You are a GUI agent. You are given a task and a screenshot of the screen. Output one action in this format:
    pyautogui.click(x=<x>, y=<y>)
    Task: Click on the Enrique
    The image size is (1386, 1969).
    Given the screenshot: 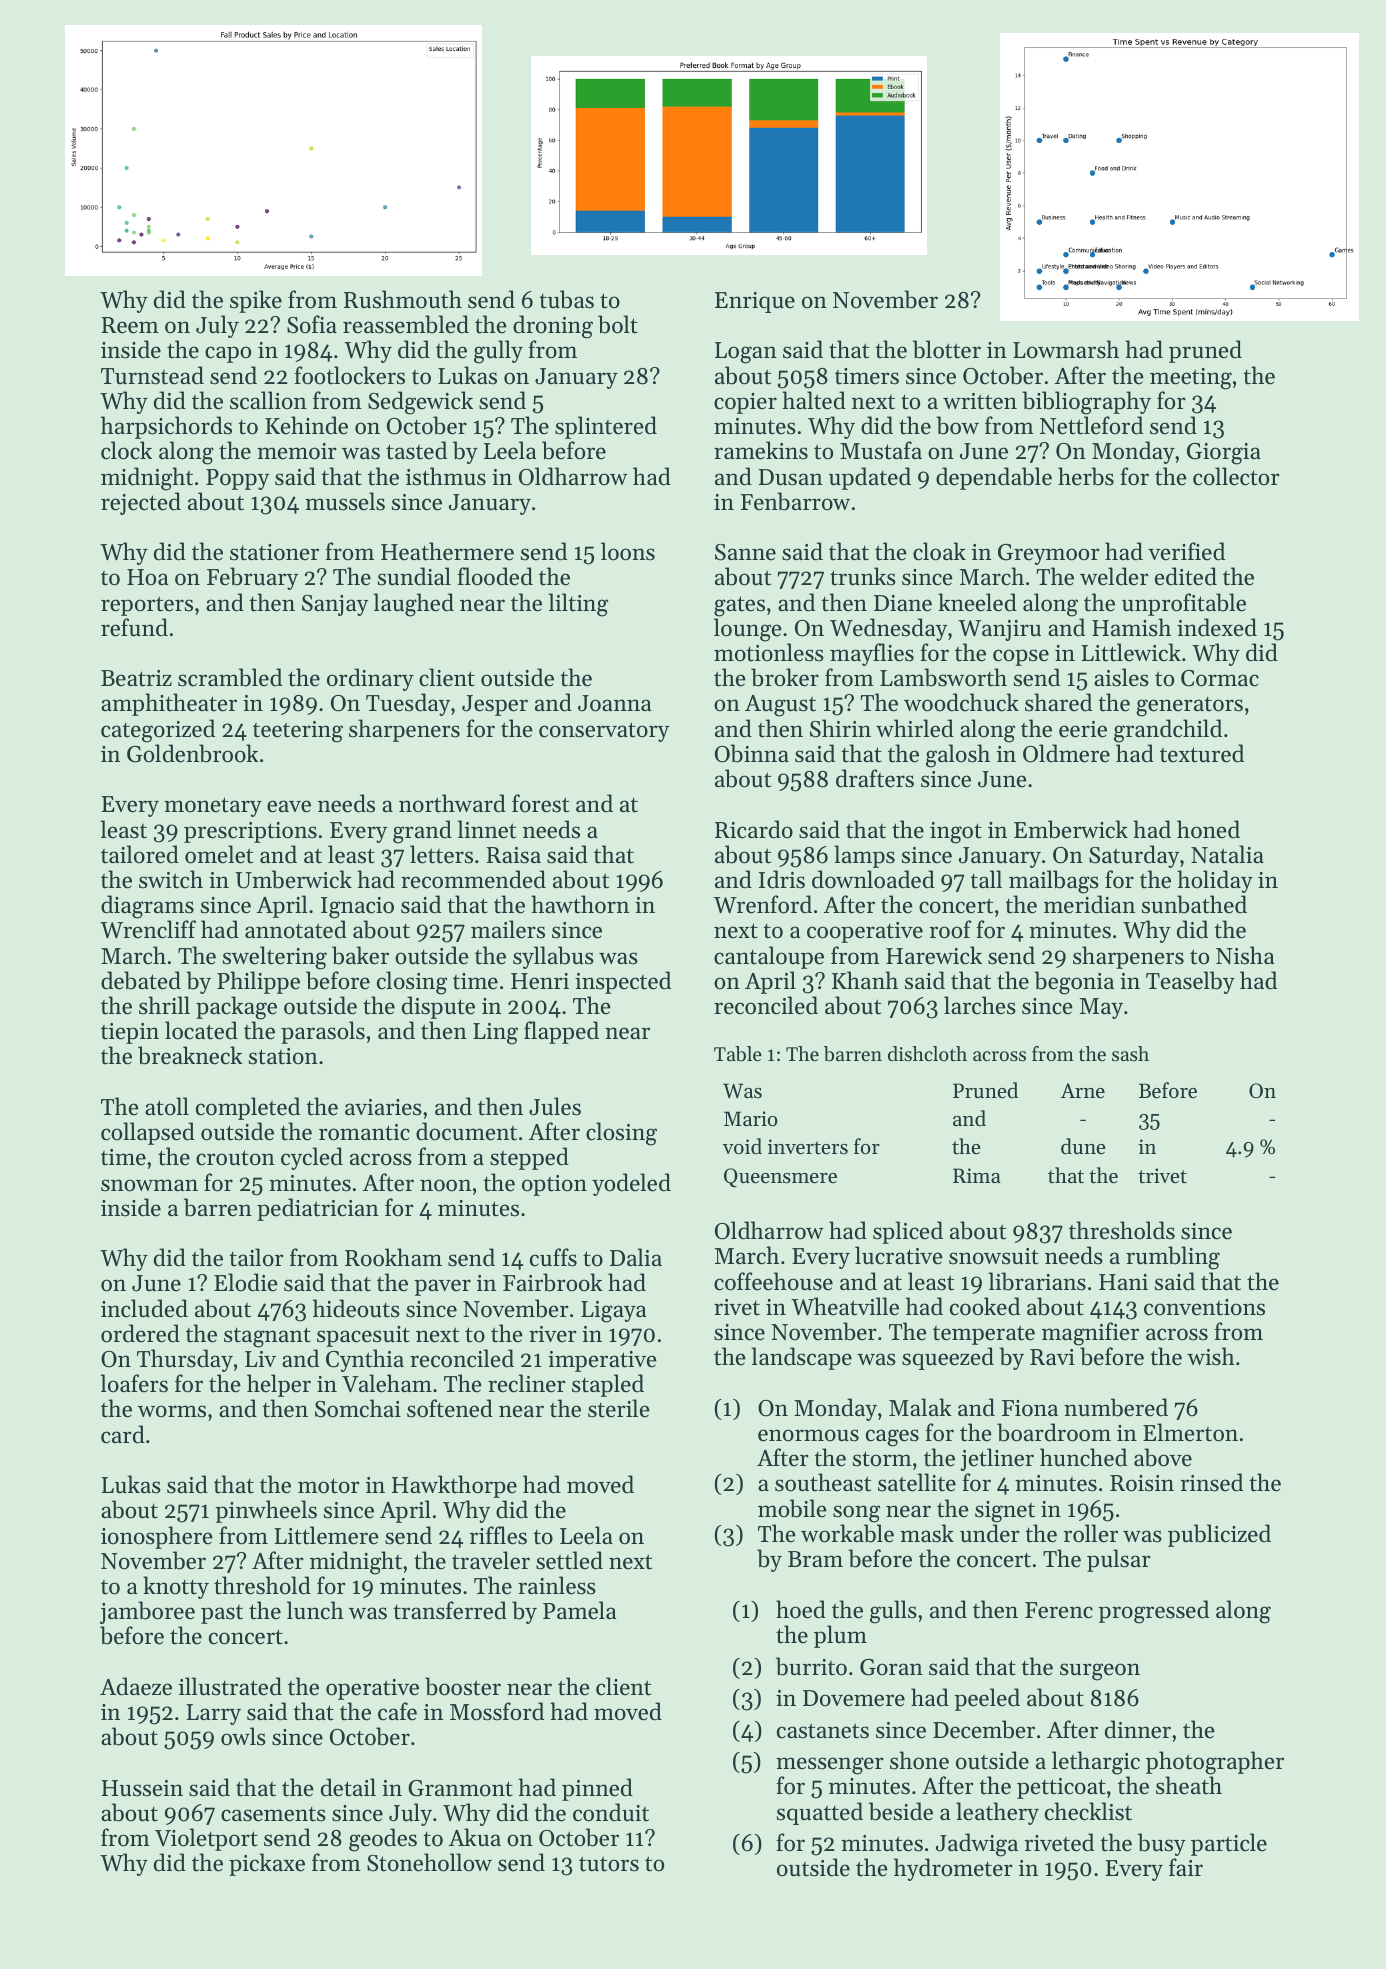 What is the action you would take?
    pyautogui.click(x=755, y=302)
